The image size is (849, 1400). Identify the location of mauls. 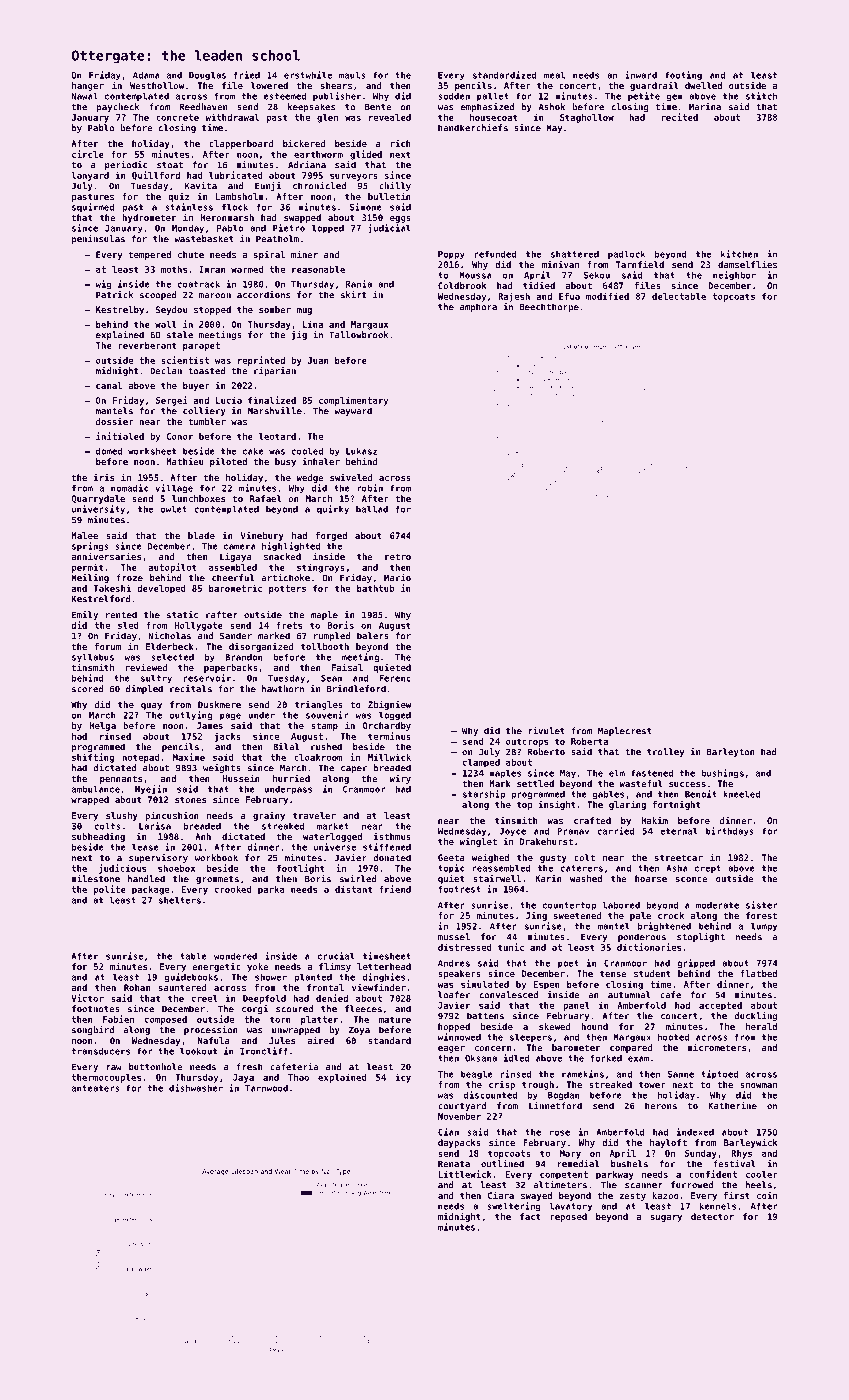
(352, 75).
